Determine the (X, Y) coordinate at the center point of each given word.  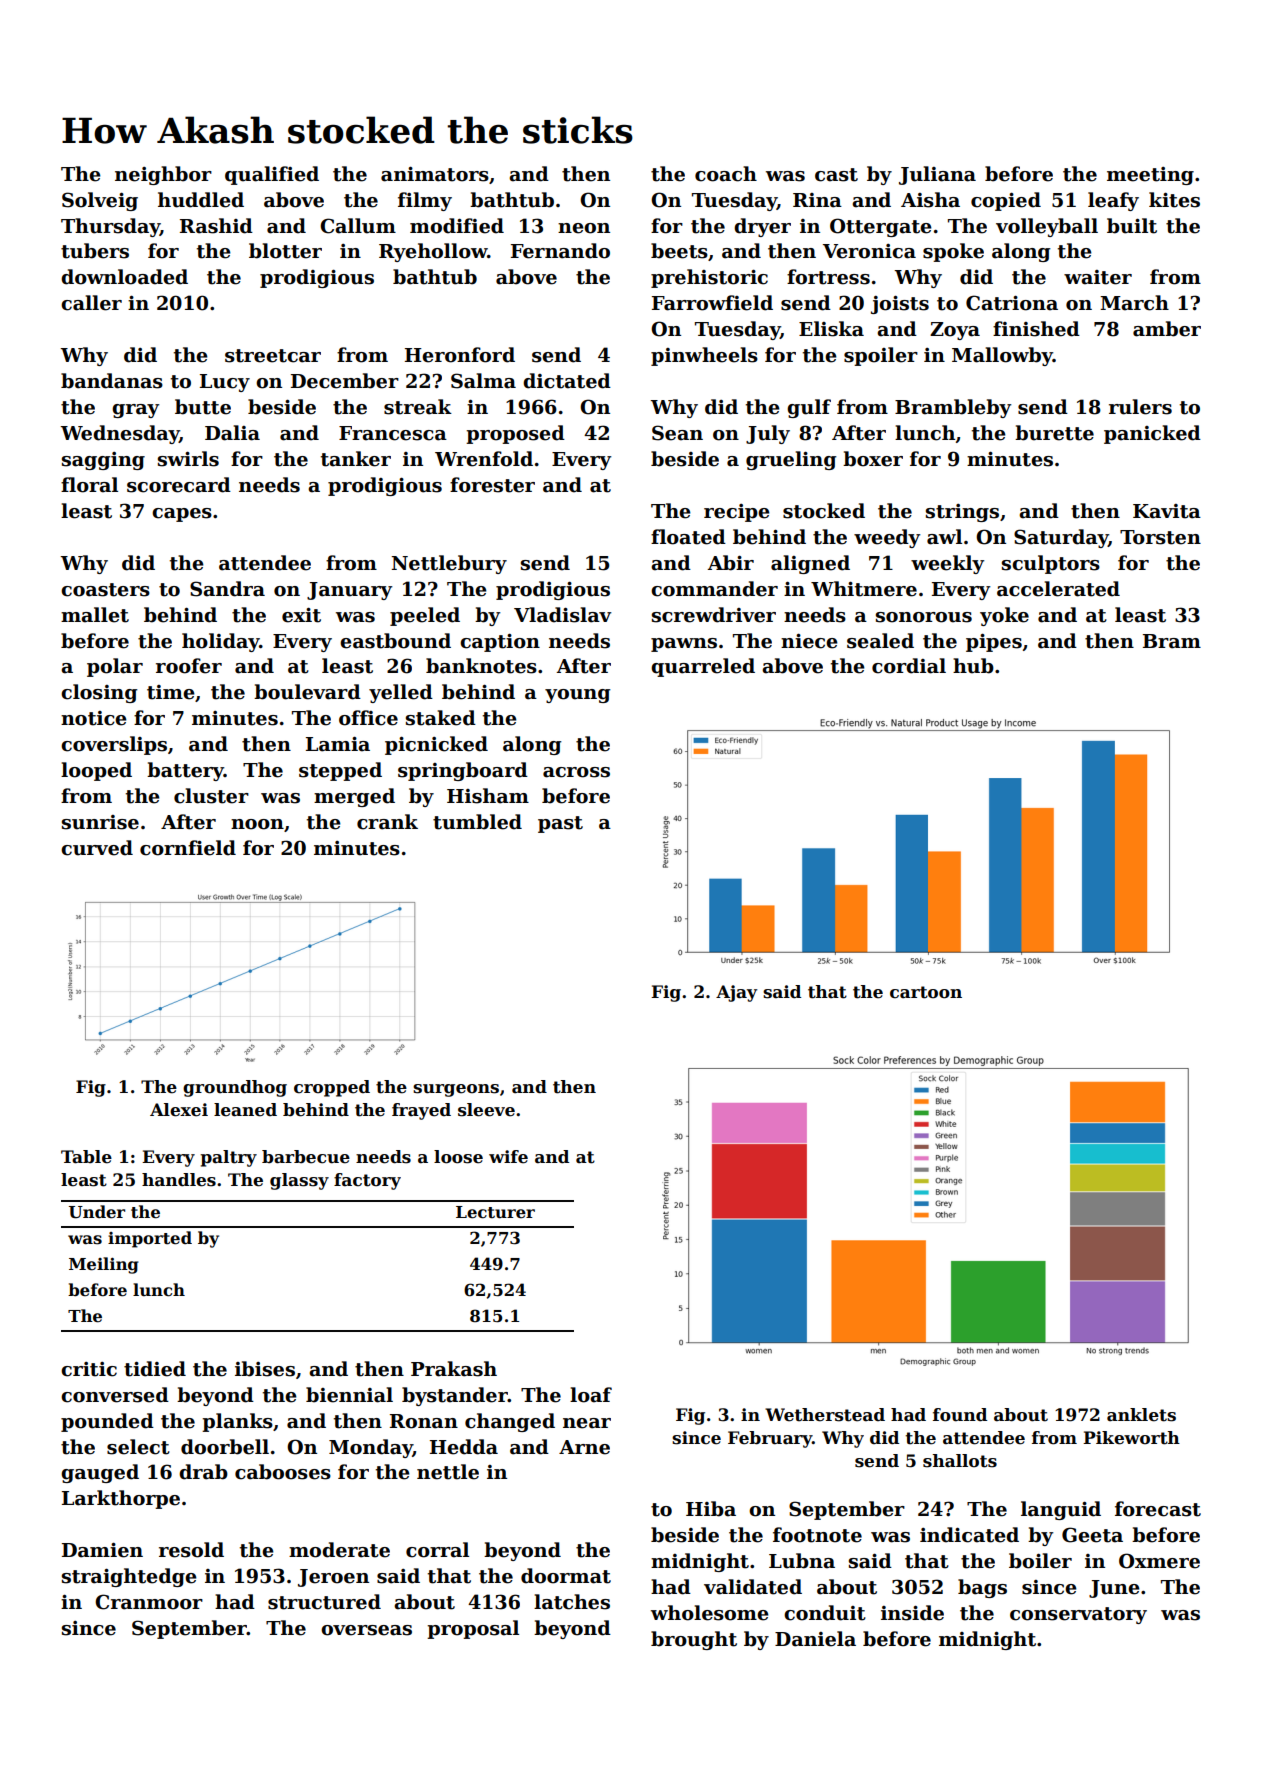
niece (809, 641)
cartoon (926, 992)
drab (203, 1472)
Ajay (736, 993)
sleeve (486, 1110)
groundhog (235, 1088)
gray (135, 411)
